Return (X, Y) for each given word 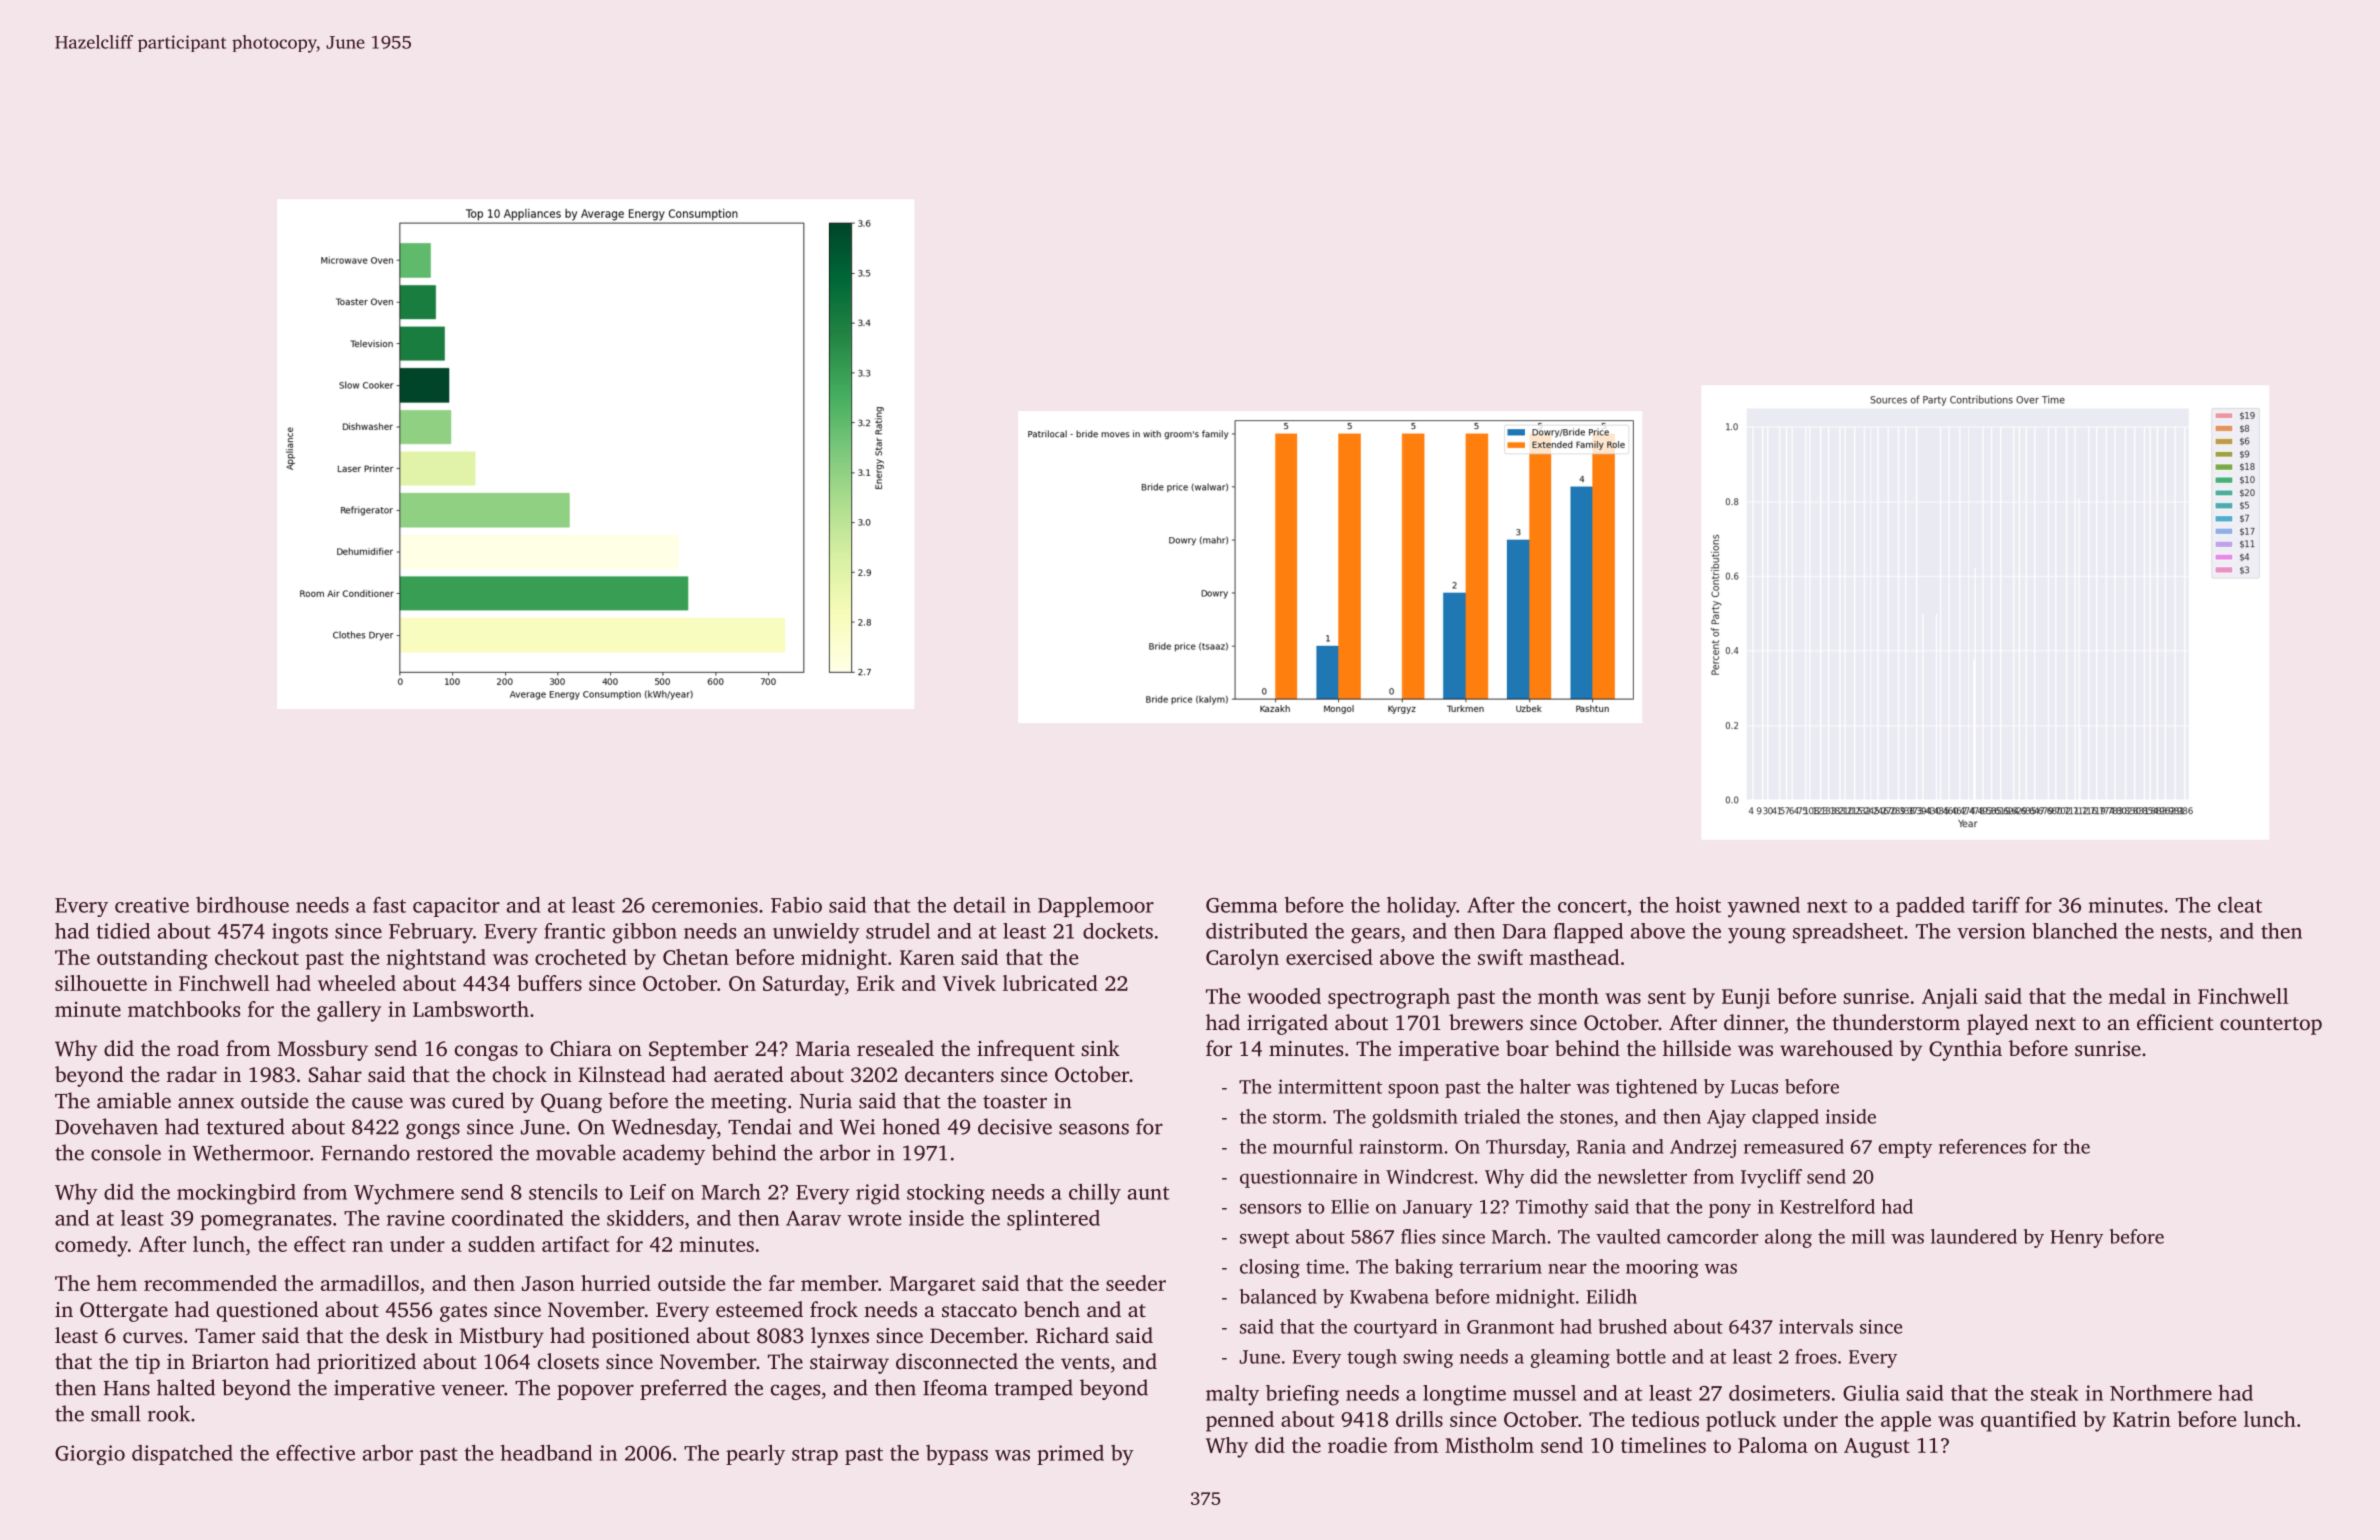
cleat (2240, 905)
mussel (1544, 1393)
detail (980, 905)
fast (389, 905)
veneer (472, 1390)
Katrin (2142, 1419)
